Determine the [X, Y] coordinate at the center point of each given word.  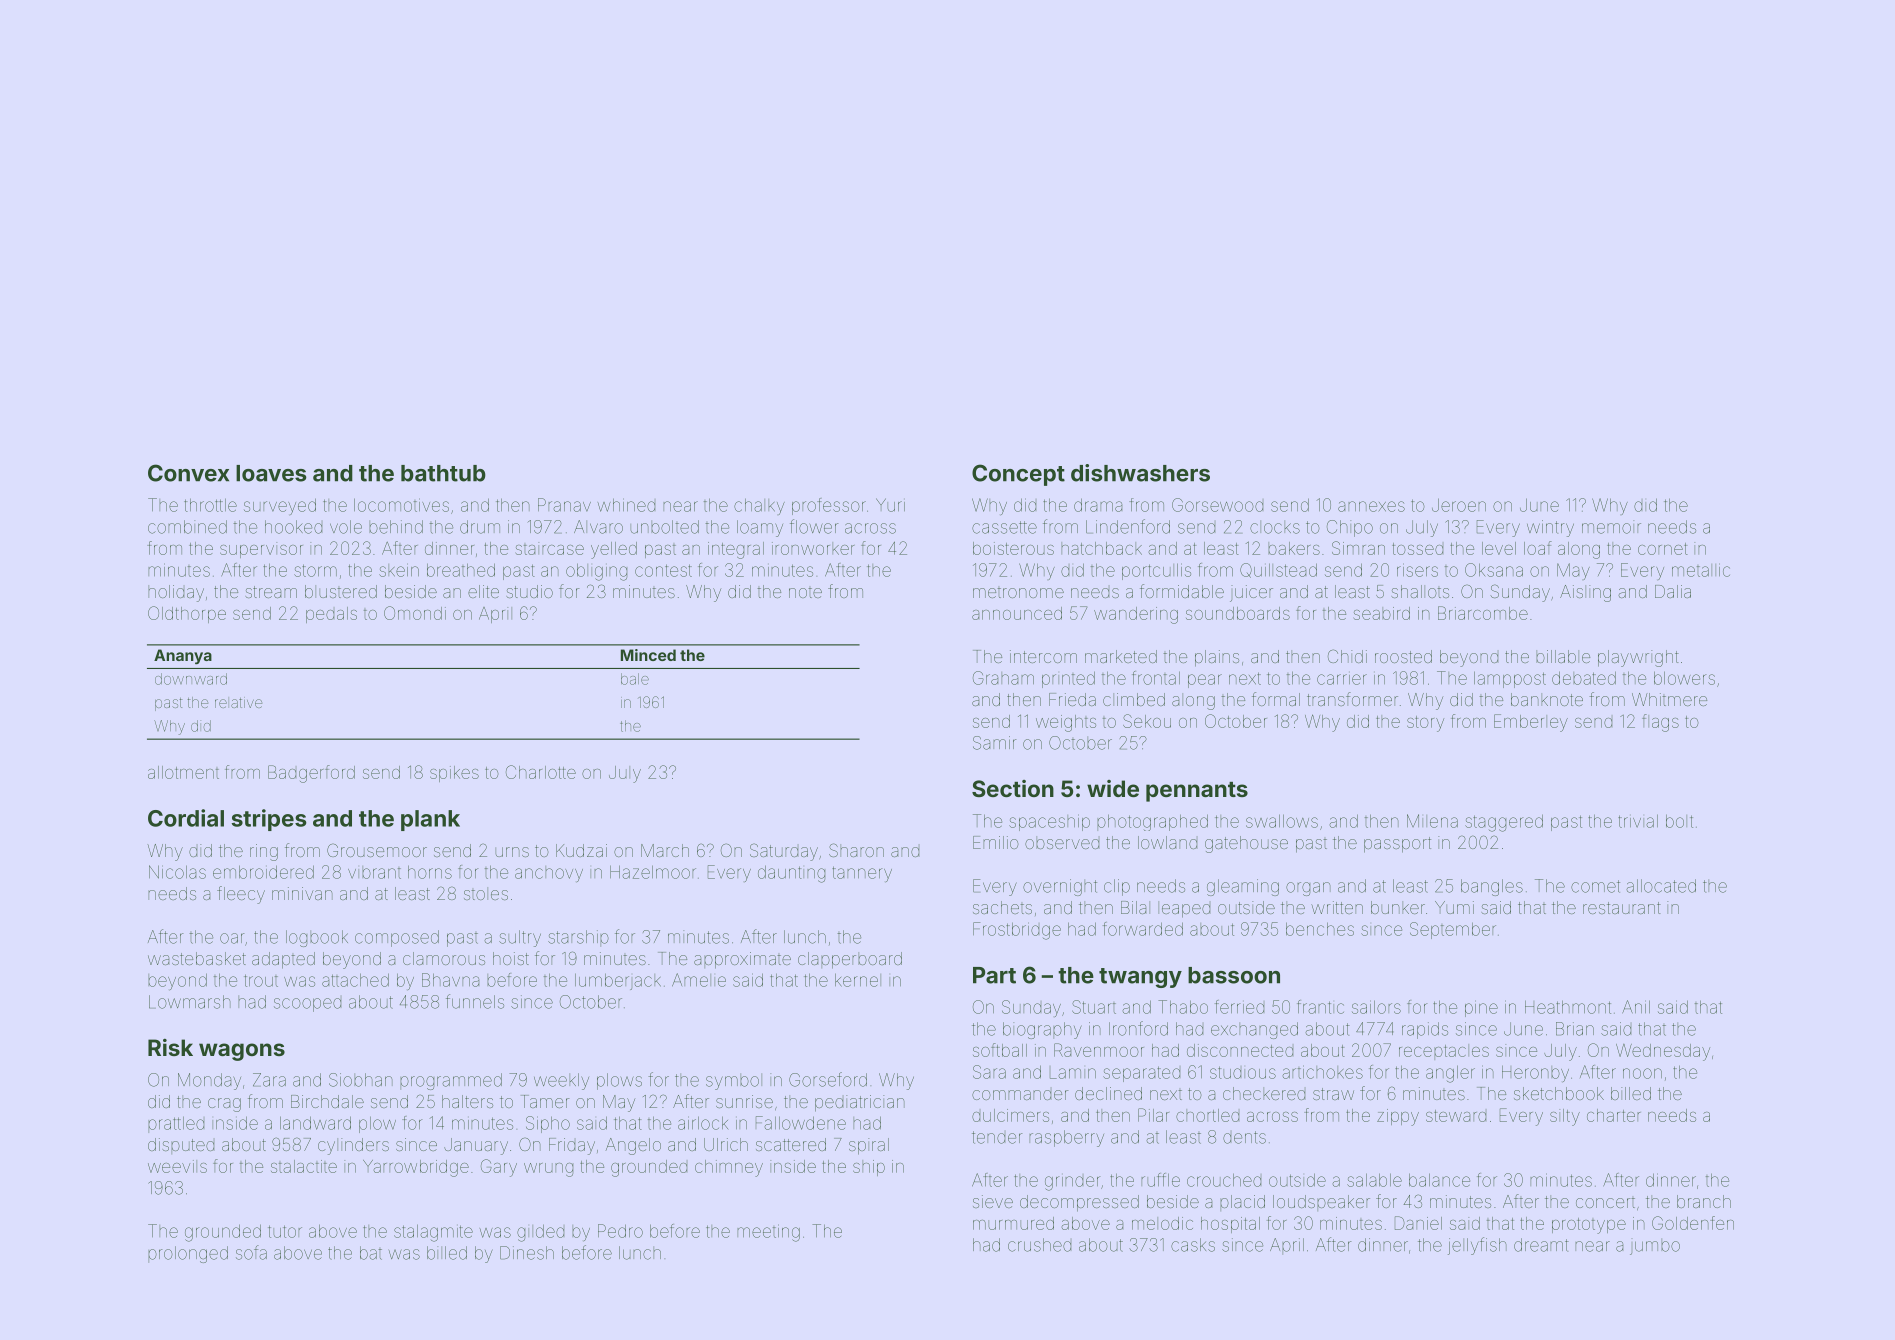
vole [346, 527]
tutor [285, 1231]
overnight [1060, 887]
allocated [1661, 886]
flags [1660, 723]
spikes [454, 774]
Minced [648, 655]
